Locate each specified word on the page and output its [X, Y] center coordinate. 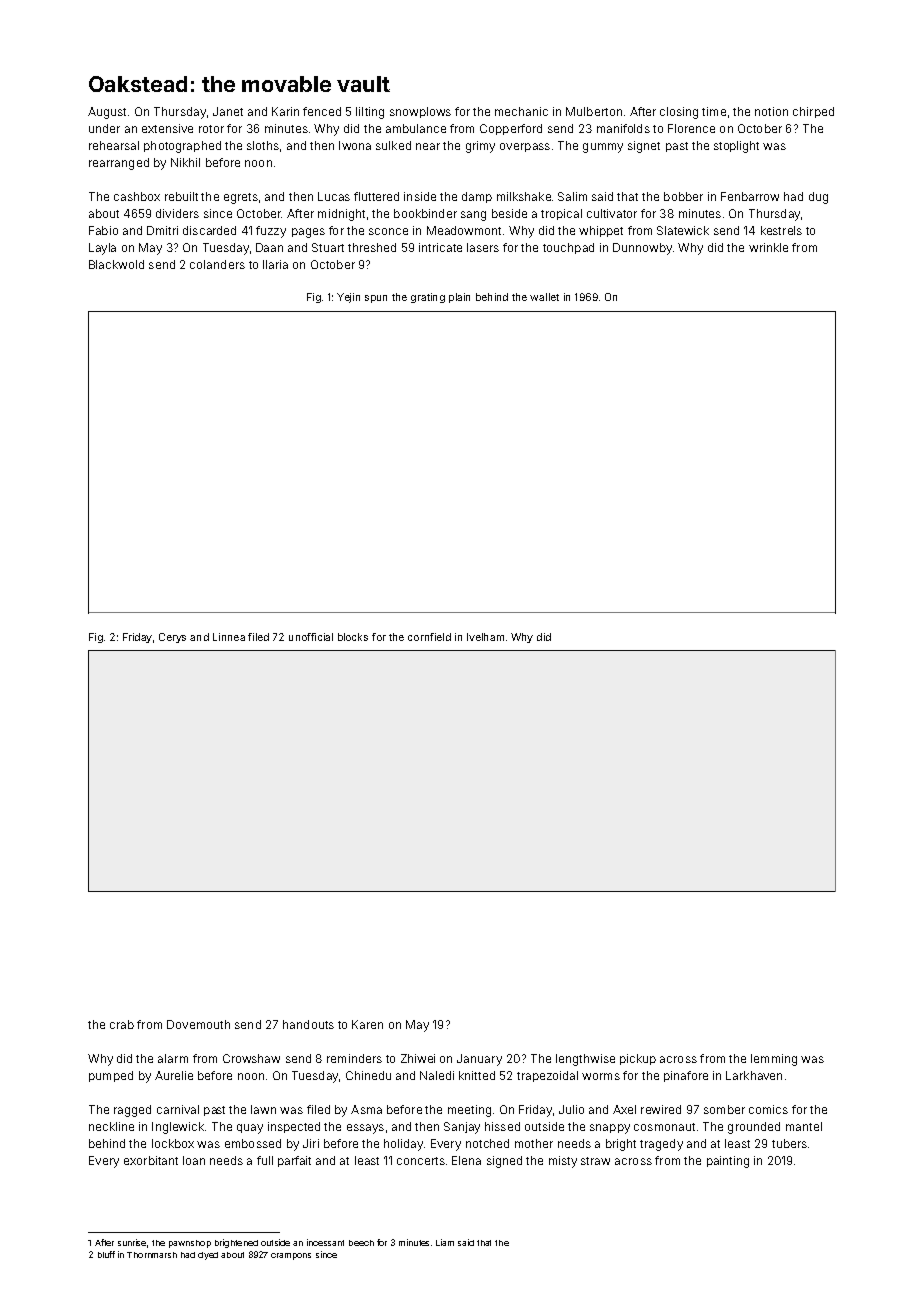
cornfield [429, 637]
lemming [774, 1060]
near [428, 146]
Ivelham [485, 637]
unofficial [311, 637]
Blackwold [116, 264]
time [714, 111]
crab [122, 1024]
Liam [445, 1242]
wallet [544, 297]
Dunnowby [642, 249]
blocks [353, 637]
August [107, 113]
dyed [208, 1256]
